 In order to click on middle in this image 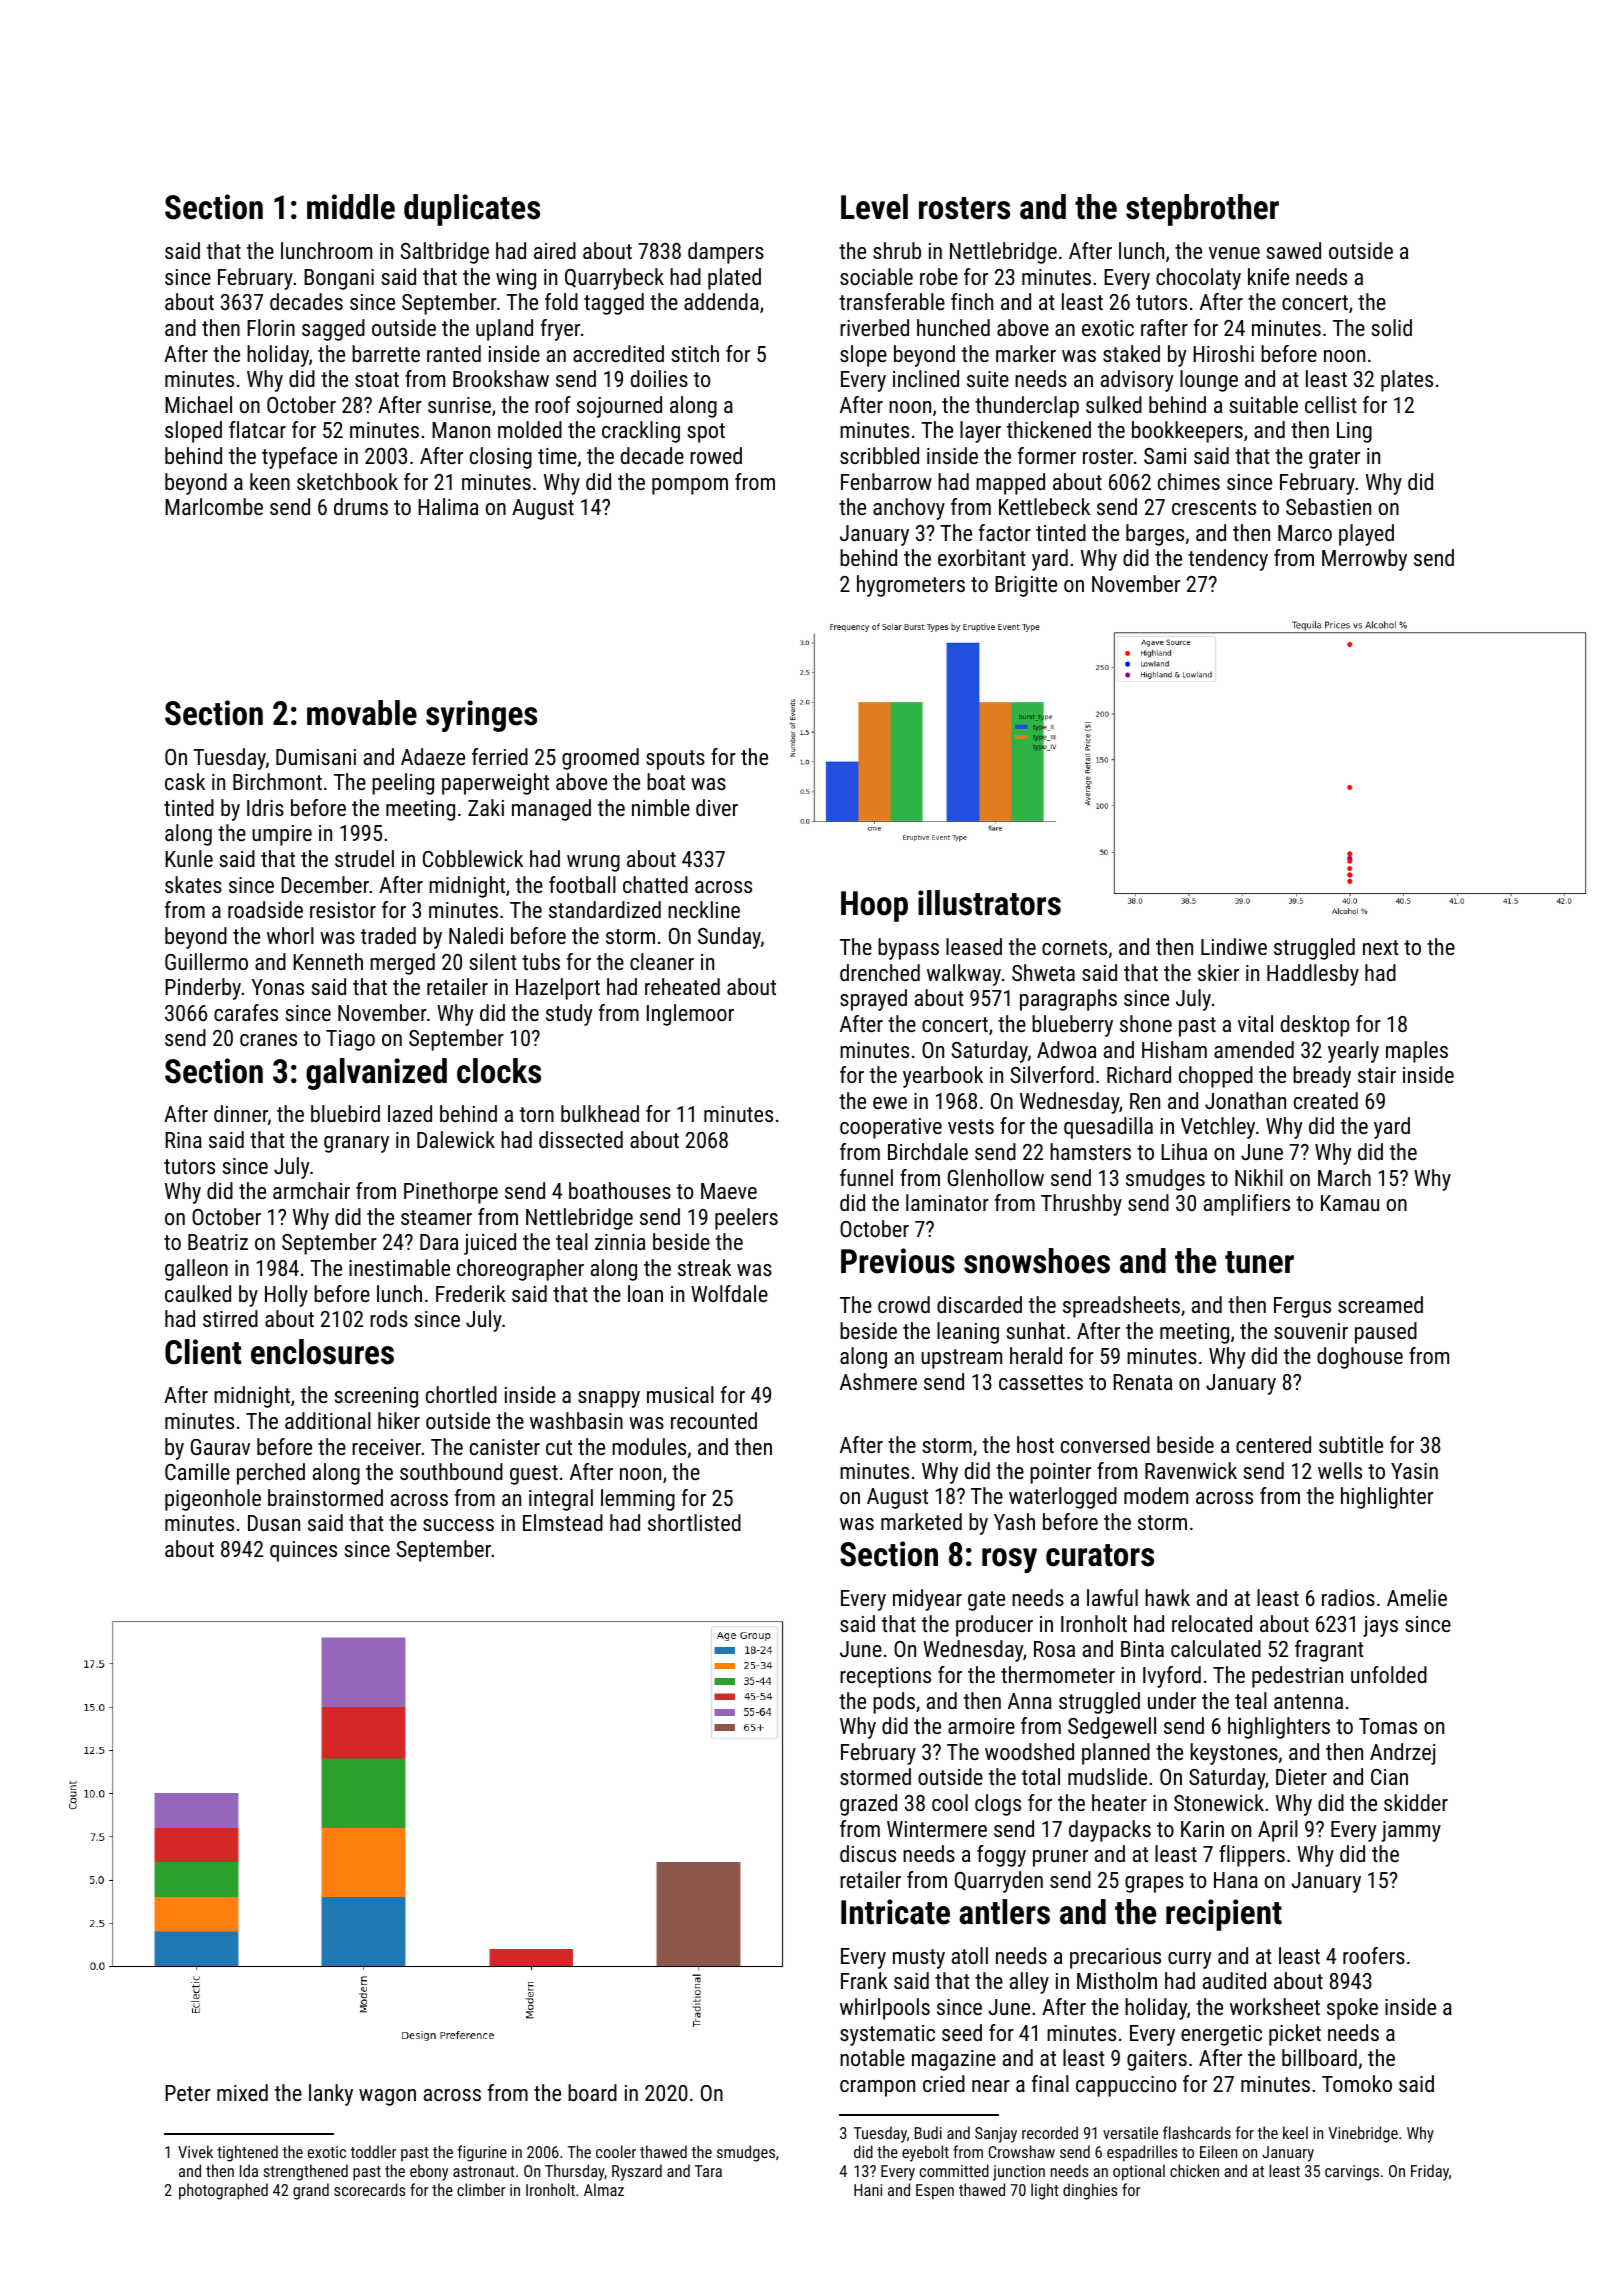, I will do `click(351, 207)`.
